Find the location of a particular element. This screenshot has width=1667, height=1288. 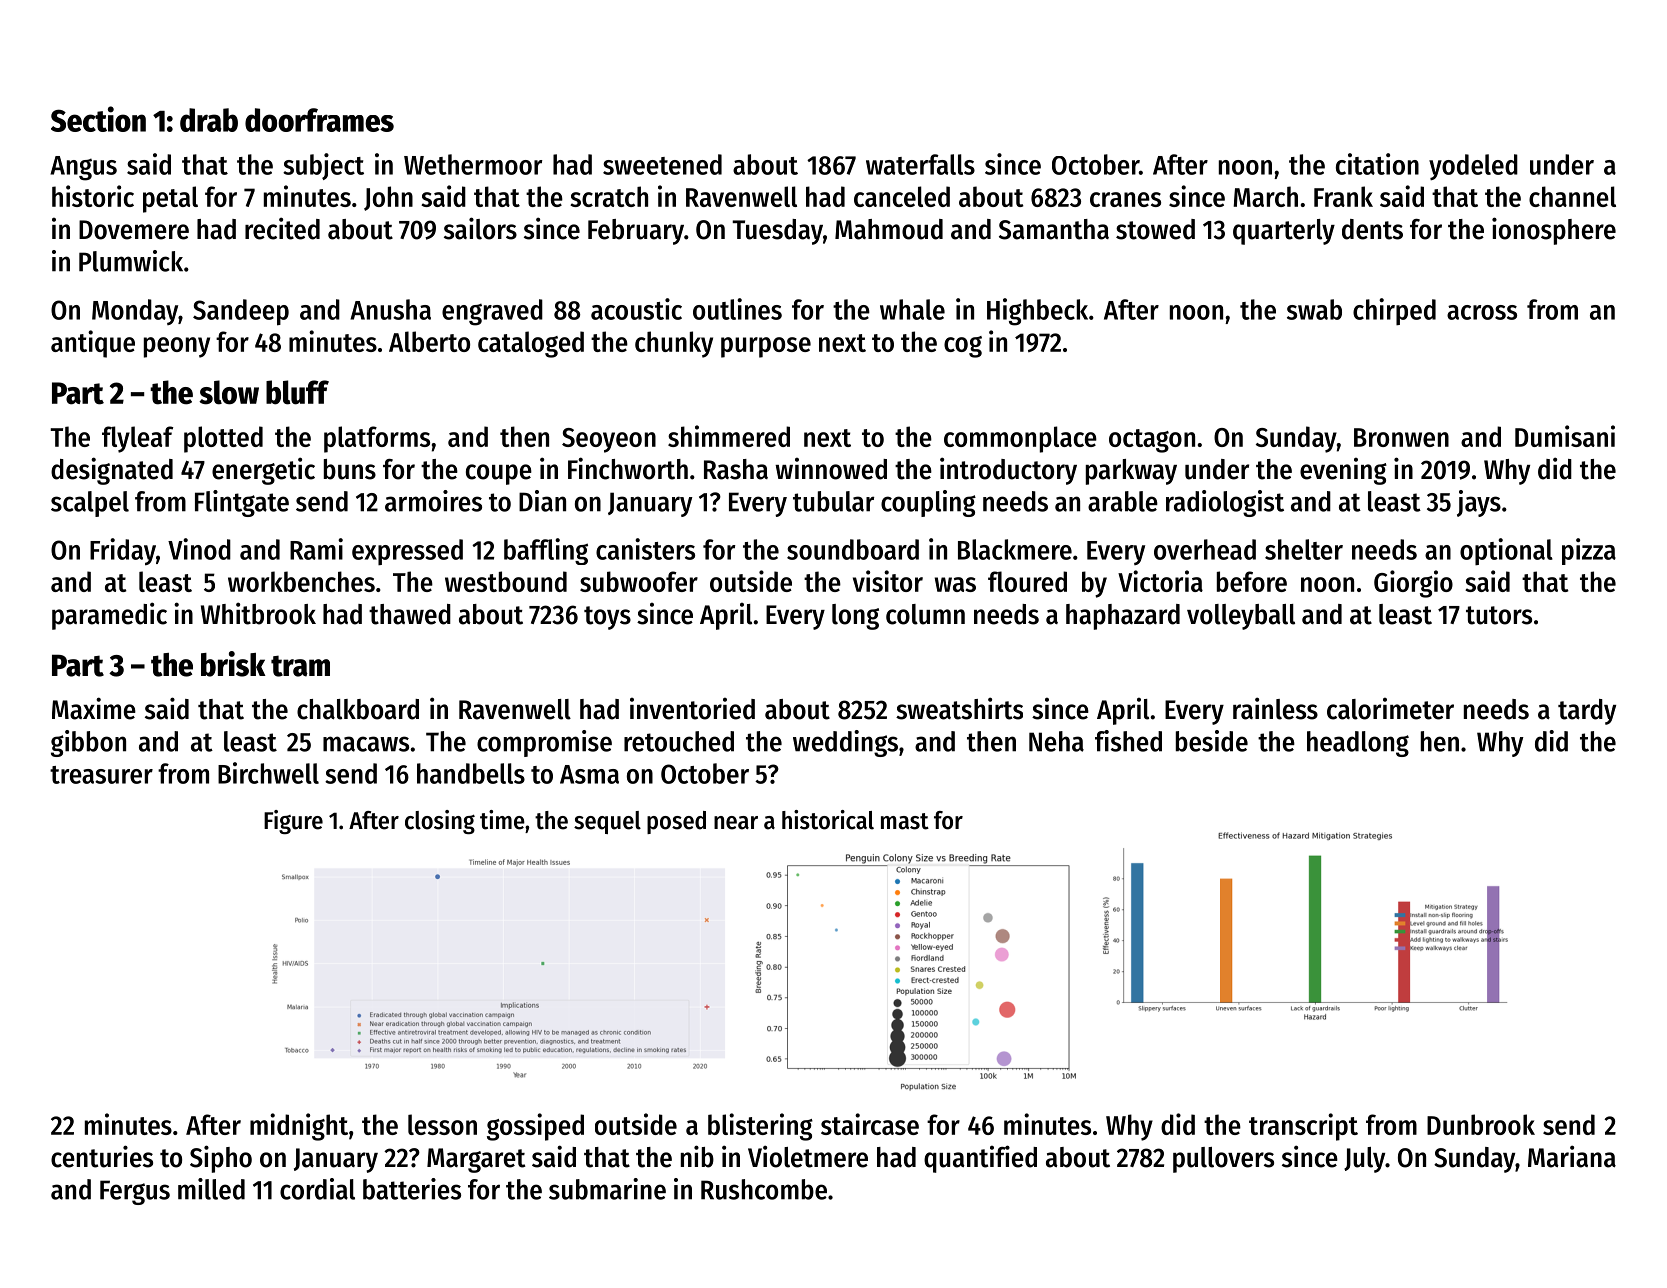

recited is located at coordinates (282, 228).
